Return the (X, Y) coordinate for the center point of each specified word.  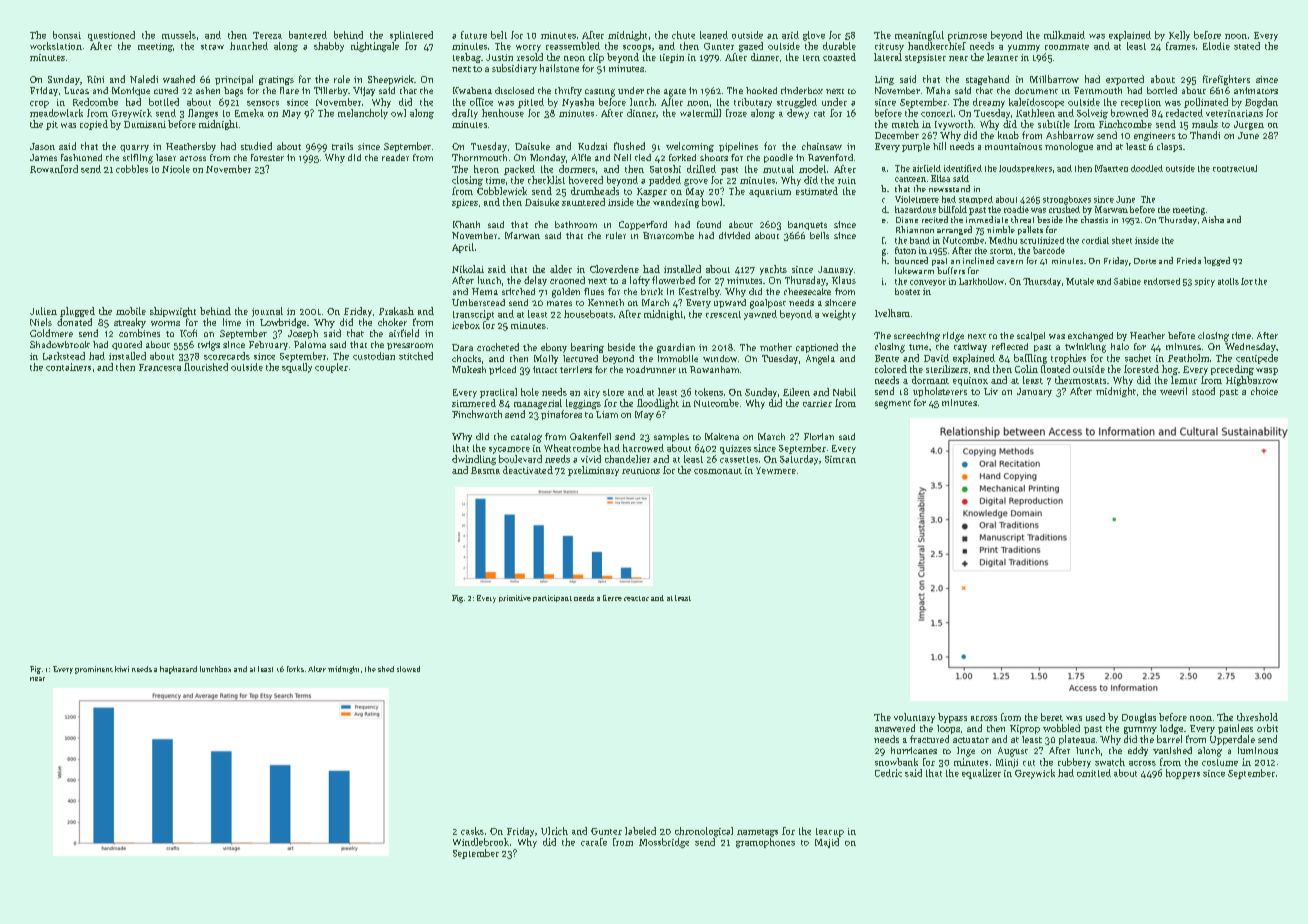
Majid (827, 843)
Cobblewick (502, 191)
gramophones (765, 843)
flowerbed (673, 280)
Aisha (1213, 219)
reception (1141, 103)
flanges (203, 114)
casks (472, 831)
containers (68, 367)
